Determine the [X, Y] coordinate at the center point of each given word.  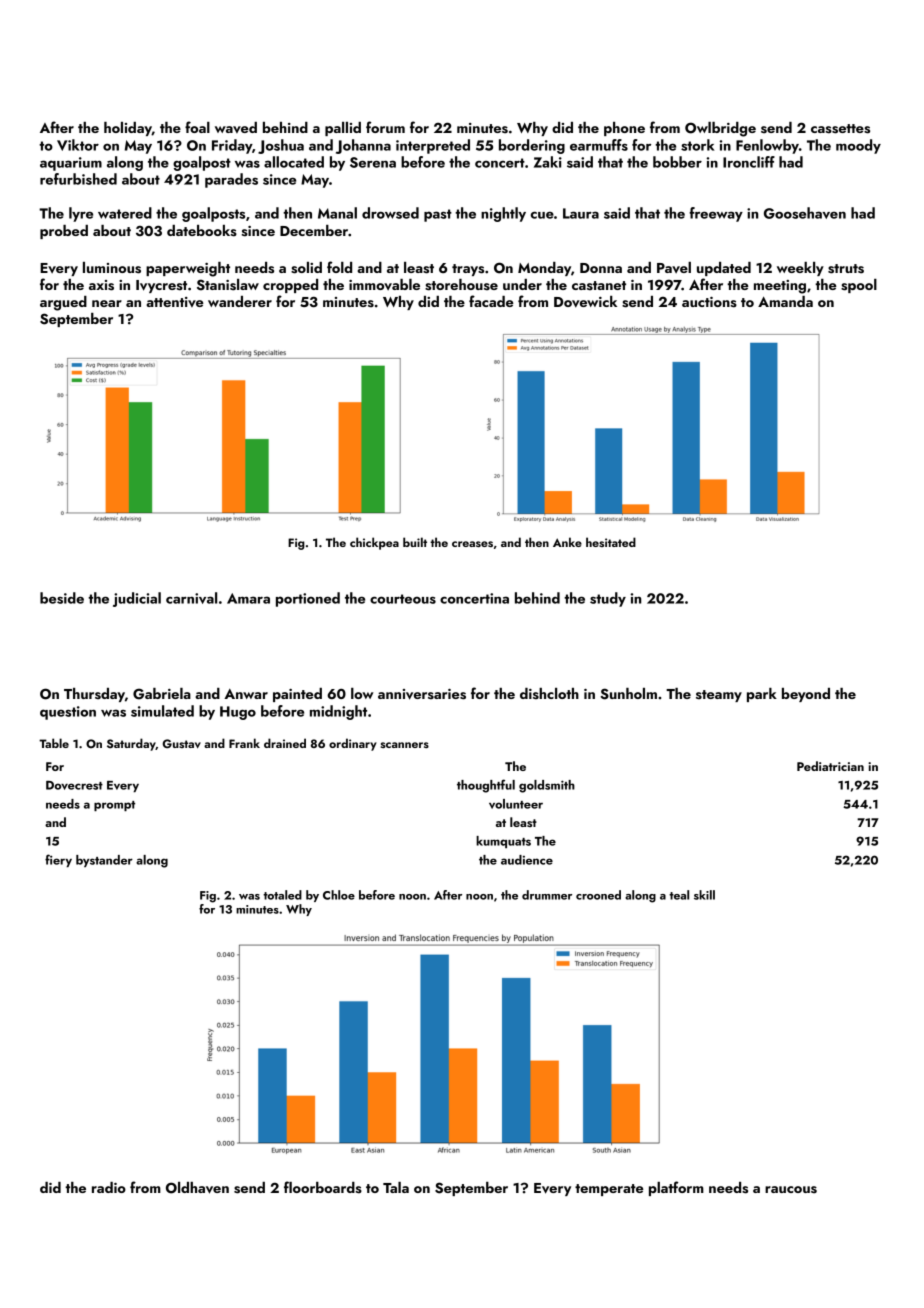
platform [676, 1188]
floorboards [323, 1187]
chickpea [374, 543]
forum [385, 127]
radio [109, 1187]
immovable [384, 284]
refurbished [78, 179]
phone [624, 129]
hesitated [611, 542]
